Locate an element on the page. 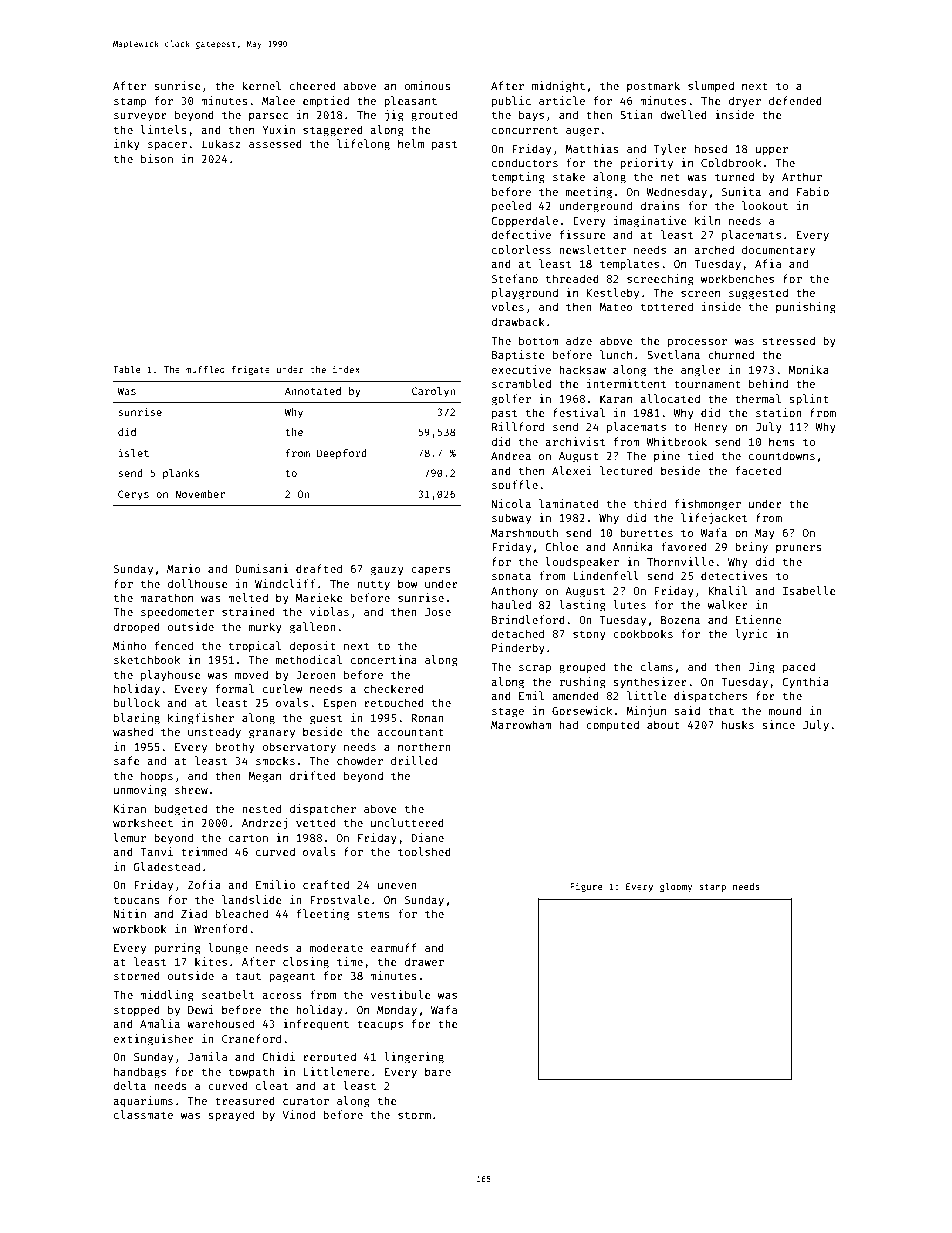  Lukasz is located at coordinates (221, 143).
